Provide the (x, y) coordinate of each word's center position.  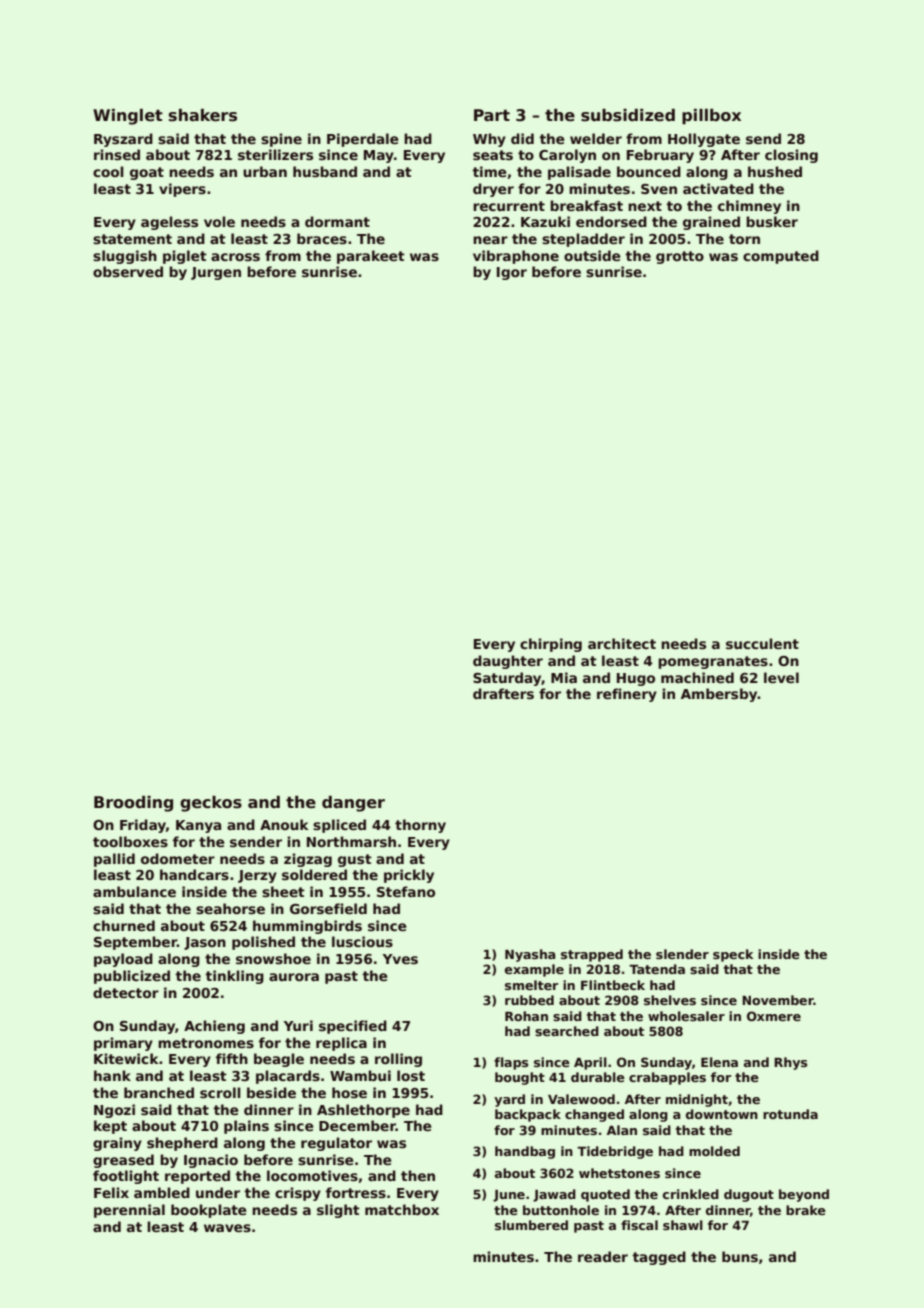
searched (567, 1031)
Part (492, 115)
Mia (564, 677)
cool (108, 171)
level (781, 677)
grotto (680, 257)
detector (126, 992)
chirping (551, 645)
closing (791, 156)
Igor (512, 273)
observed (128, 271)
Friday (143, 826)
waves (227, 1228)
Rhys (790, 1063)
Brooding (133, 804)
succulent (762, 643)
